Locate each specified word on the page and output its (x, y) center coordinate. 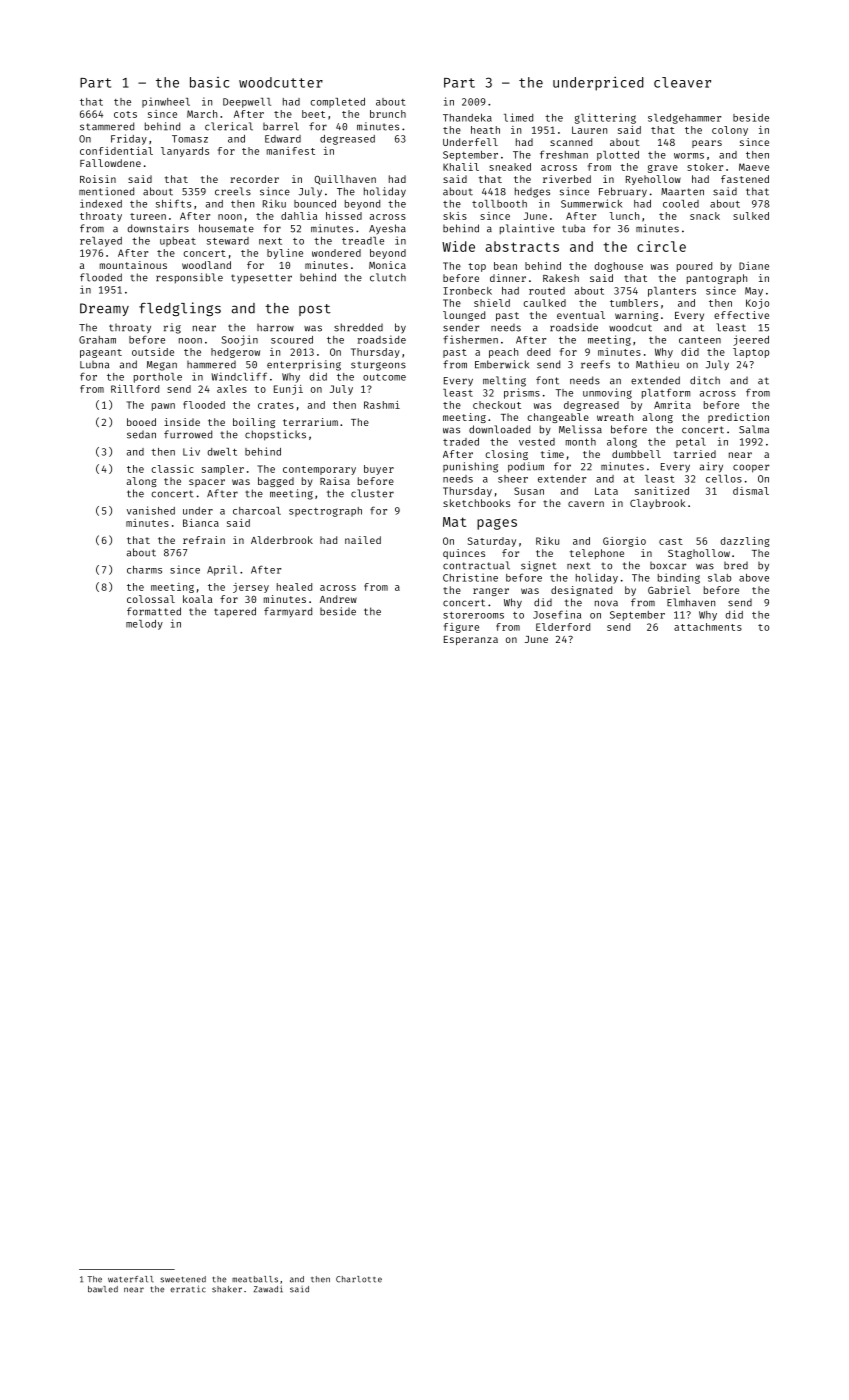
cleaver (682, 82)
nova (606, 603)
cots (125, 114)
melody (144, 625)
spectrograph (325, 512)
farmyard (288, 612)
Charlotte (359, 1279)
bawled (103, 1289)
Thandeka (467, 118)
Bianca (201, 523)
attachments (708, 627)
